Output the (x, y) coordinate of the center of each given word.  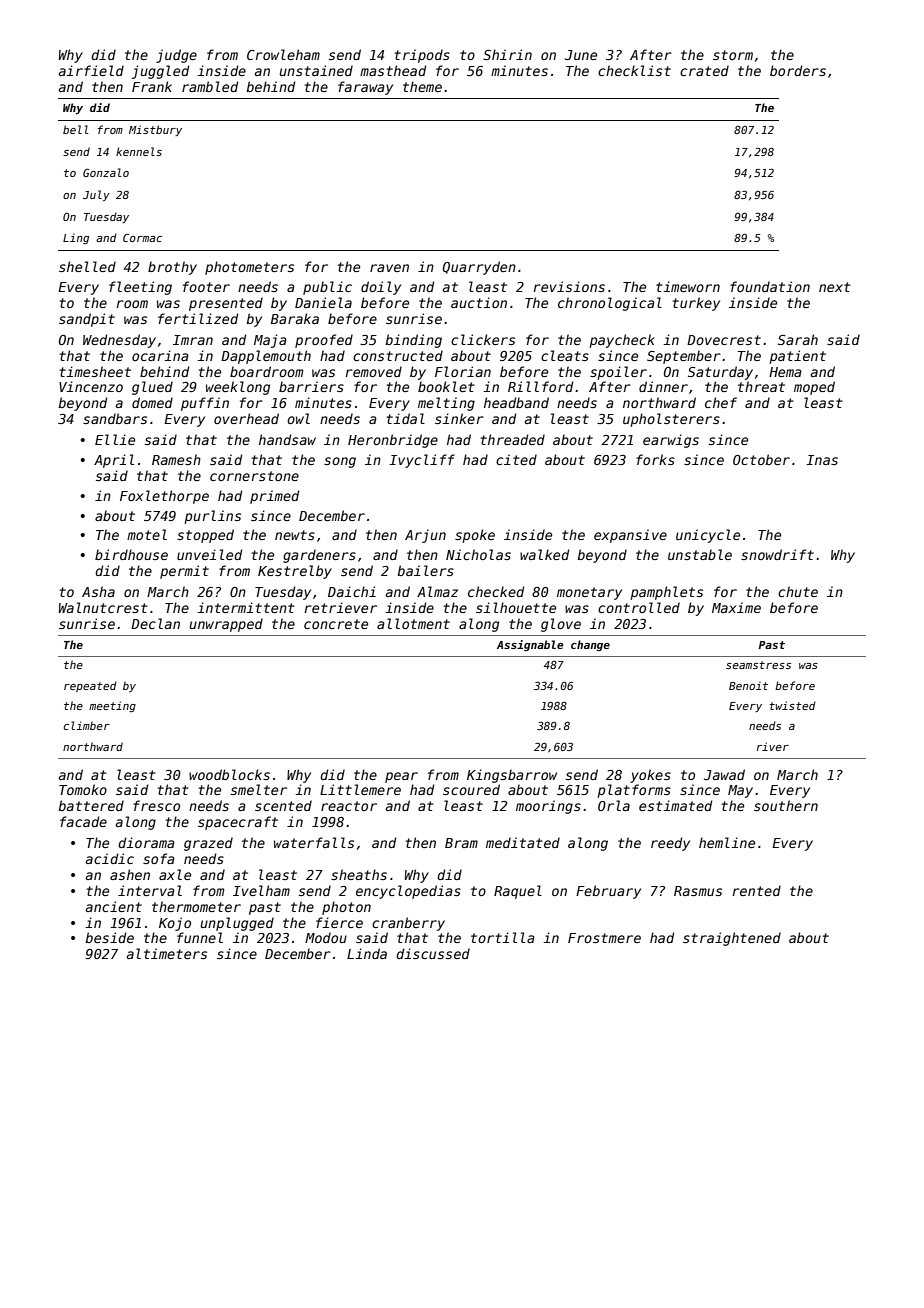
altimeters (167, 953)
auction (479, 302)
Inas (822, 460)
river (773, 746)
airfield (91, 70)
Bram (461, 843)
